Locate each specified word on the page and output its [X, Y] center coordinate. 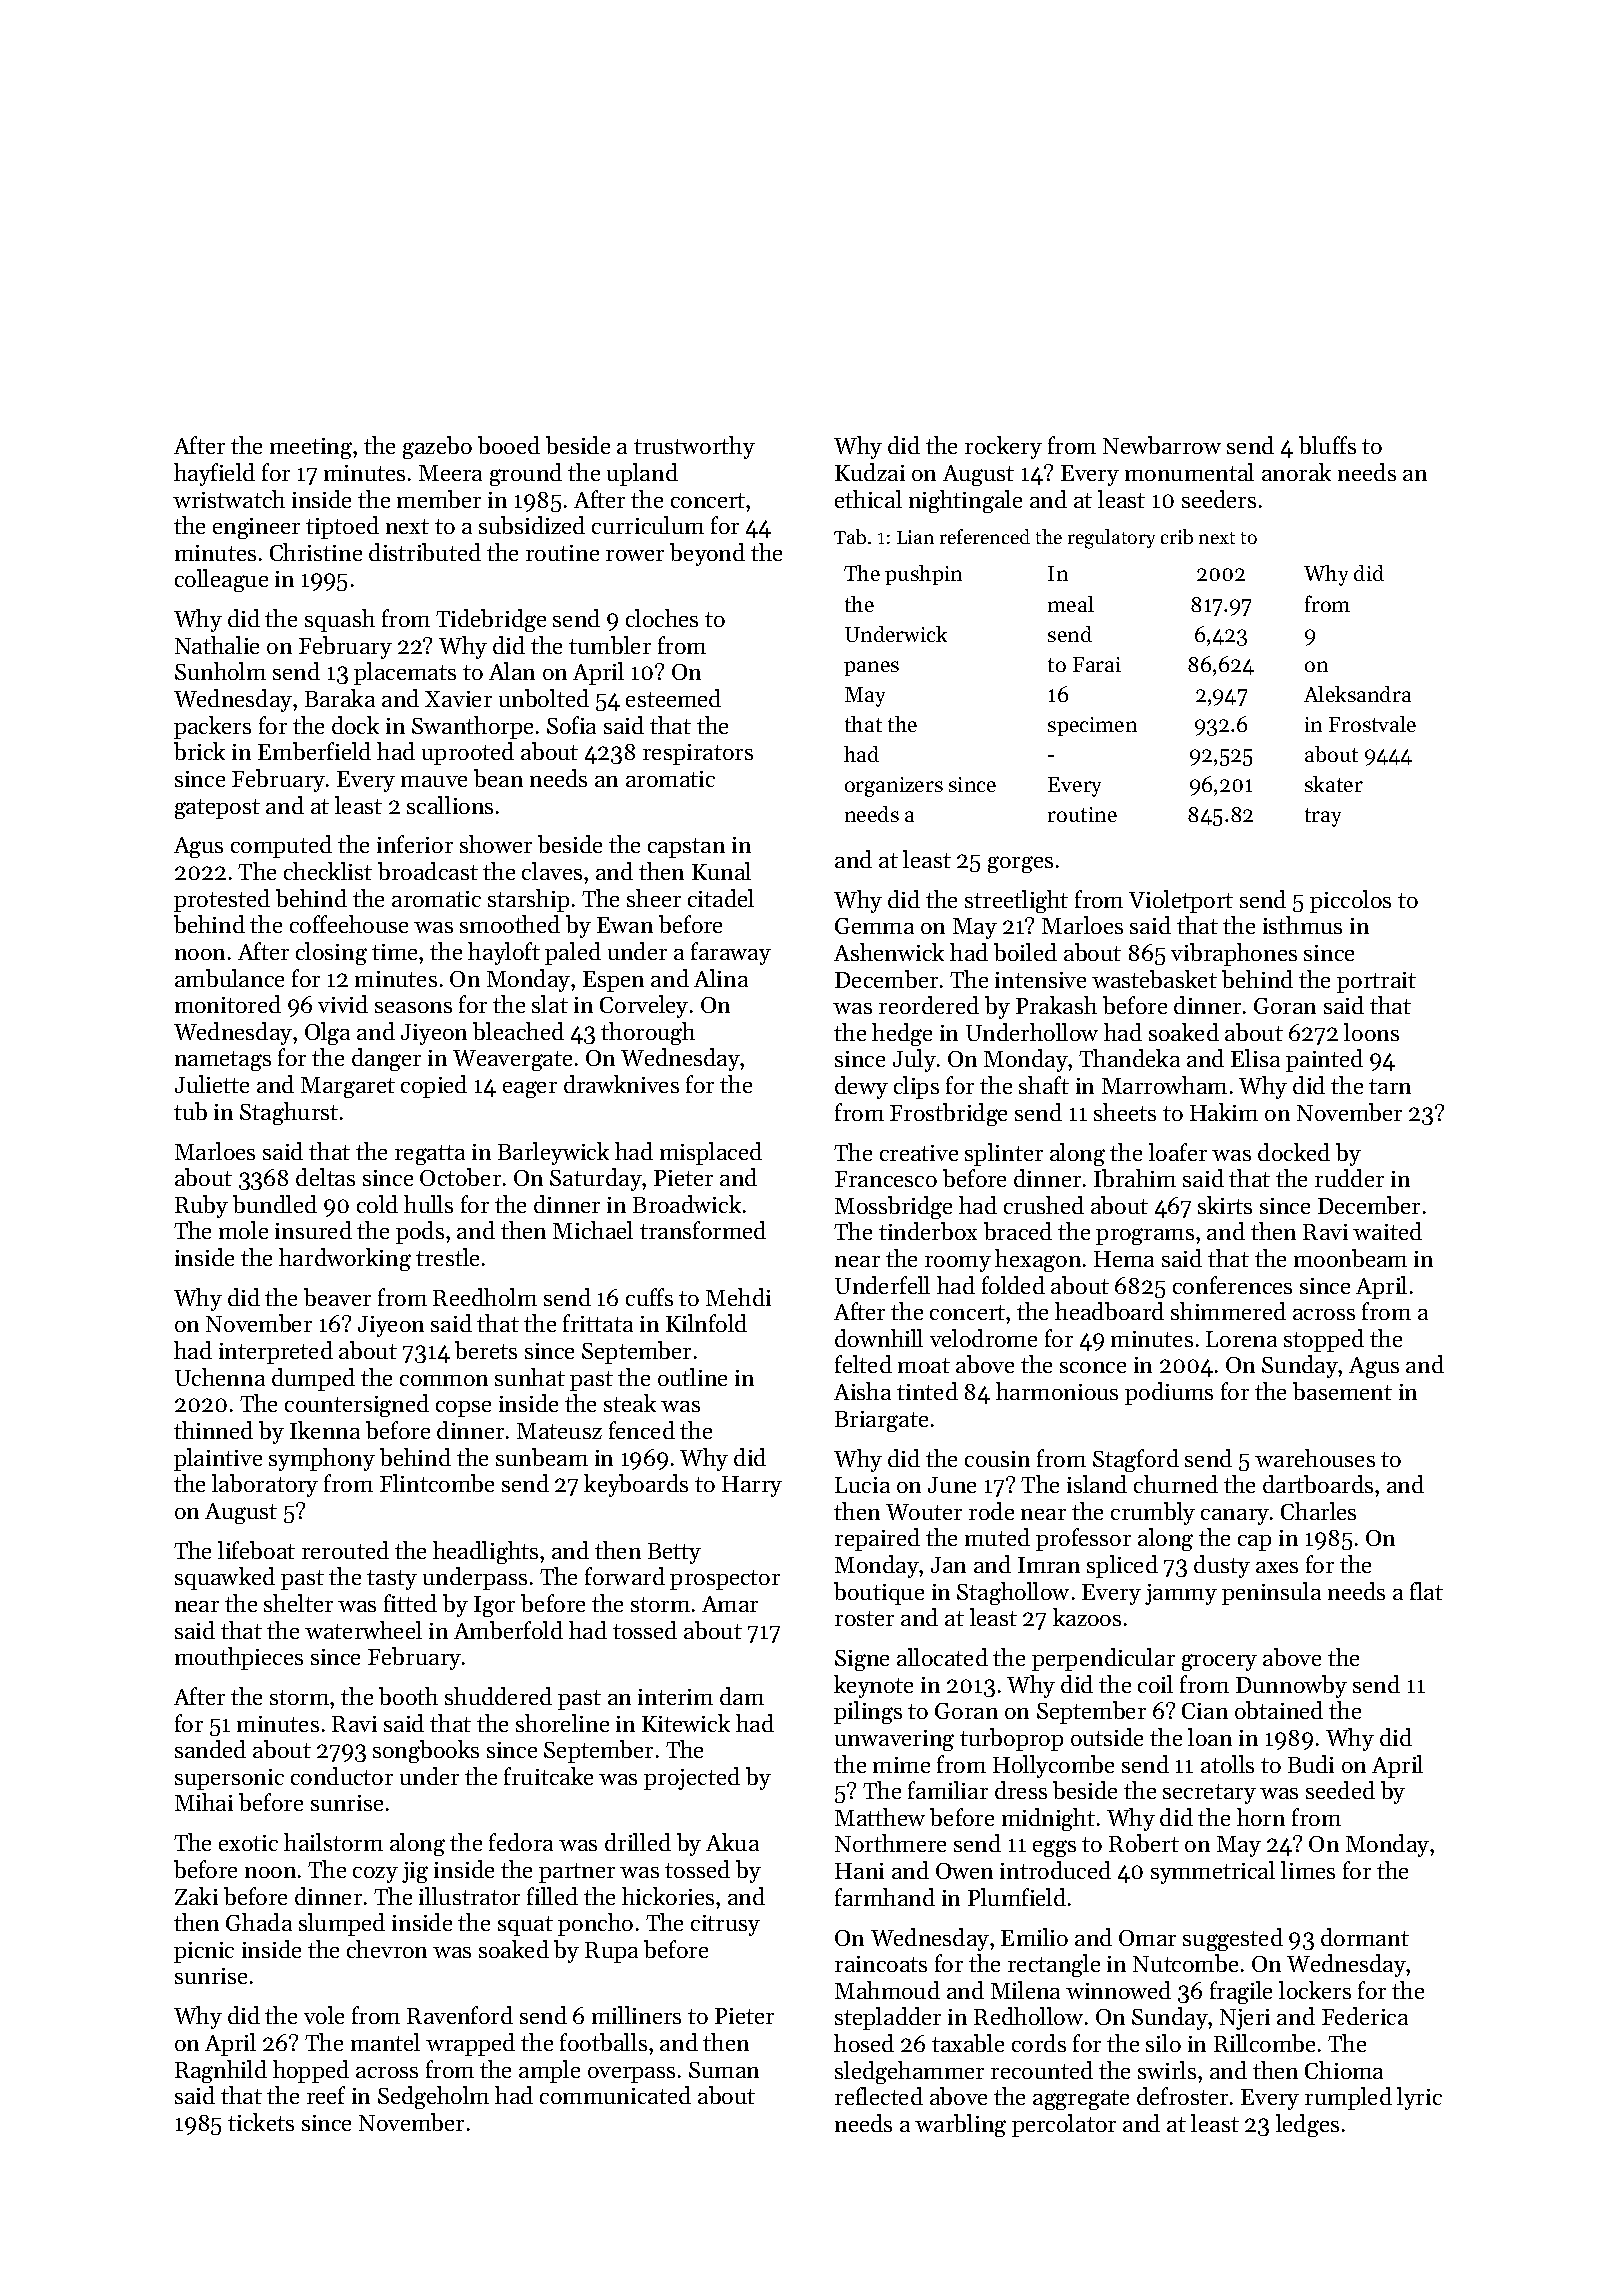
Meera [450, 473]
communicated [615, 2095]
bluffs [1327, 445]
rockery [1003, 447]
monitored [228, 1004]
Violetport [1181, 901]
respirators [698, 754]
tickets [261, 2122]
